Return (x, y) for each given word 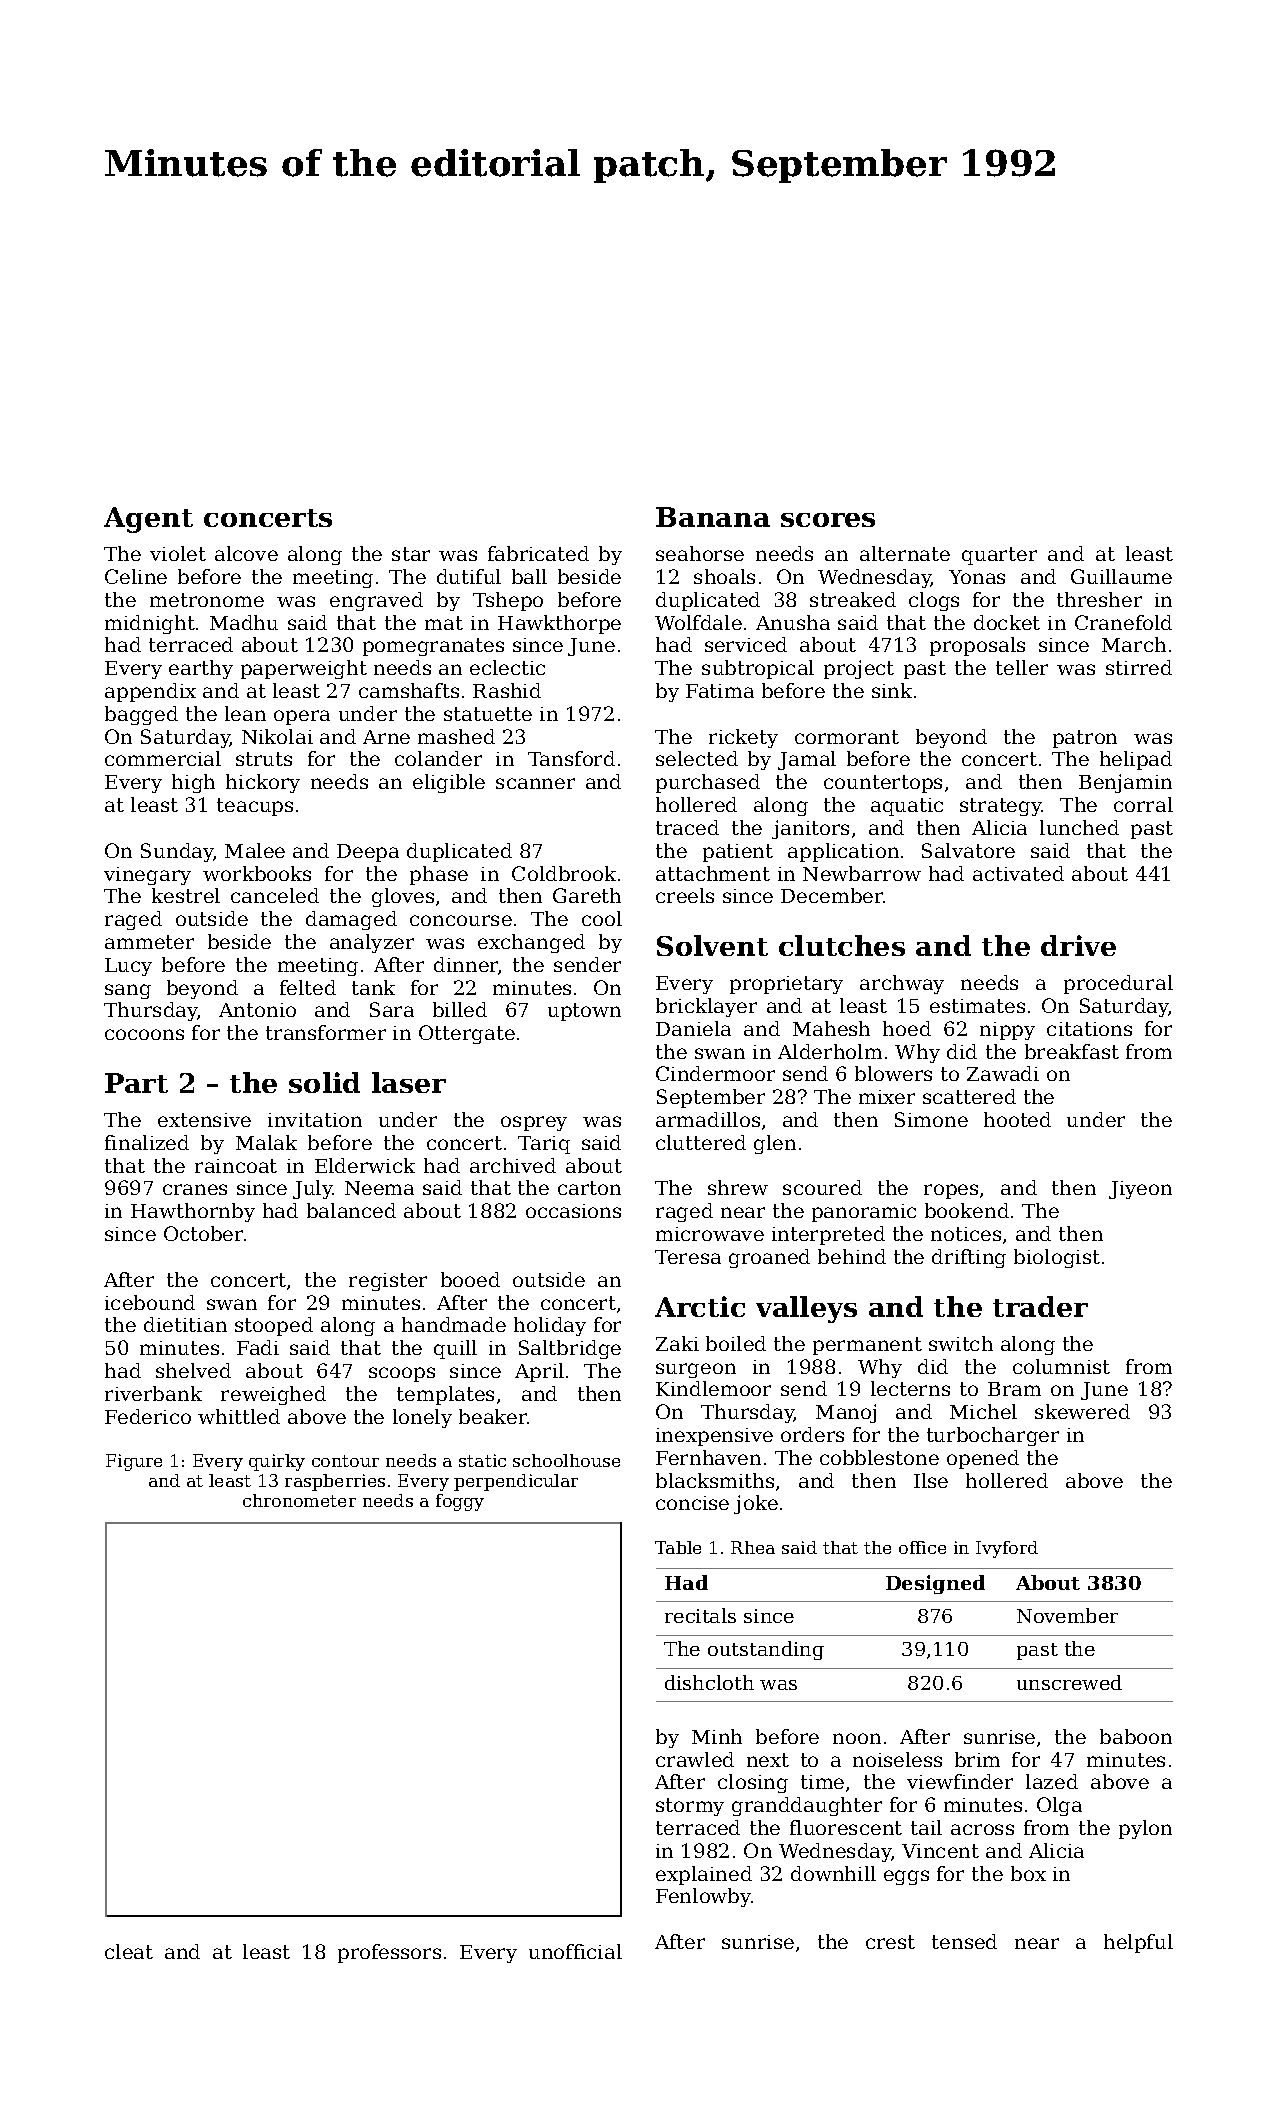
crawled (695, 1759)
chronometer (299, 1500)
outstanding (766, 1650)
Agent (148, 520)
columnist (1061, 1366)
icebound (150, 1302)
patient (738, 853)
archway (902, 984)
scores (828, 520)
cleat (129, 1951)
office (922, 1547)
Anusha (793, 622)
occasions (573, 1211)
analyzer (372, 943)
